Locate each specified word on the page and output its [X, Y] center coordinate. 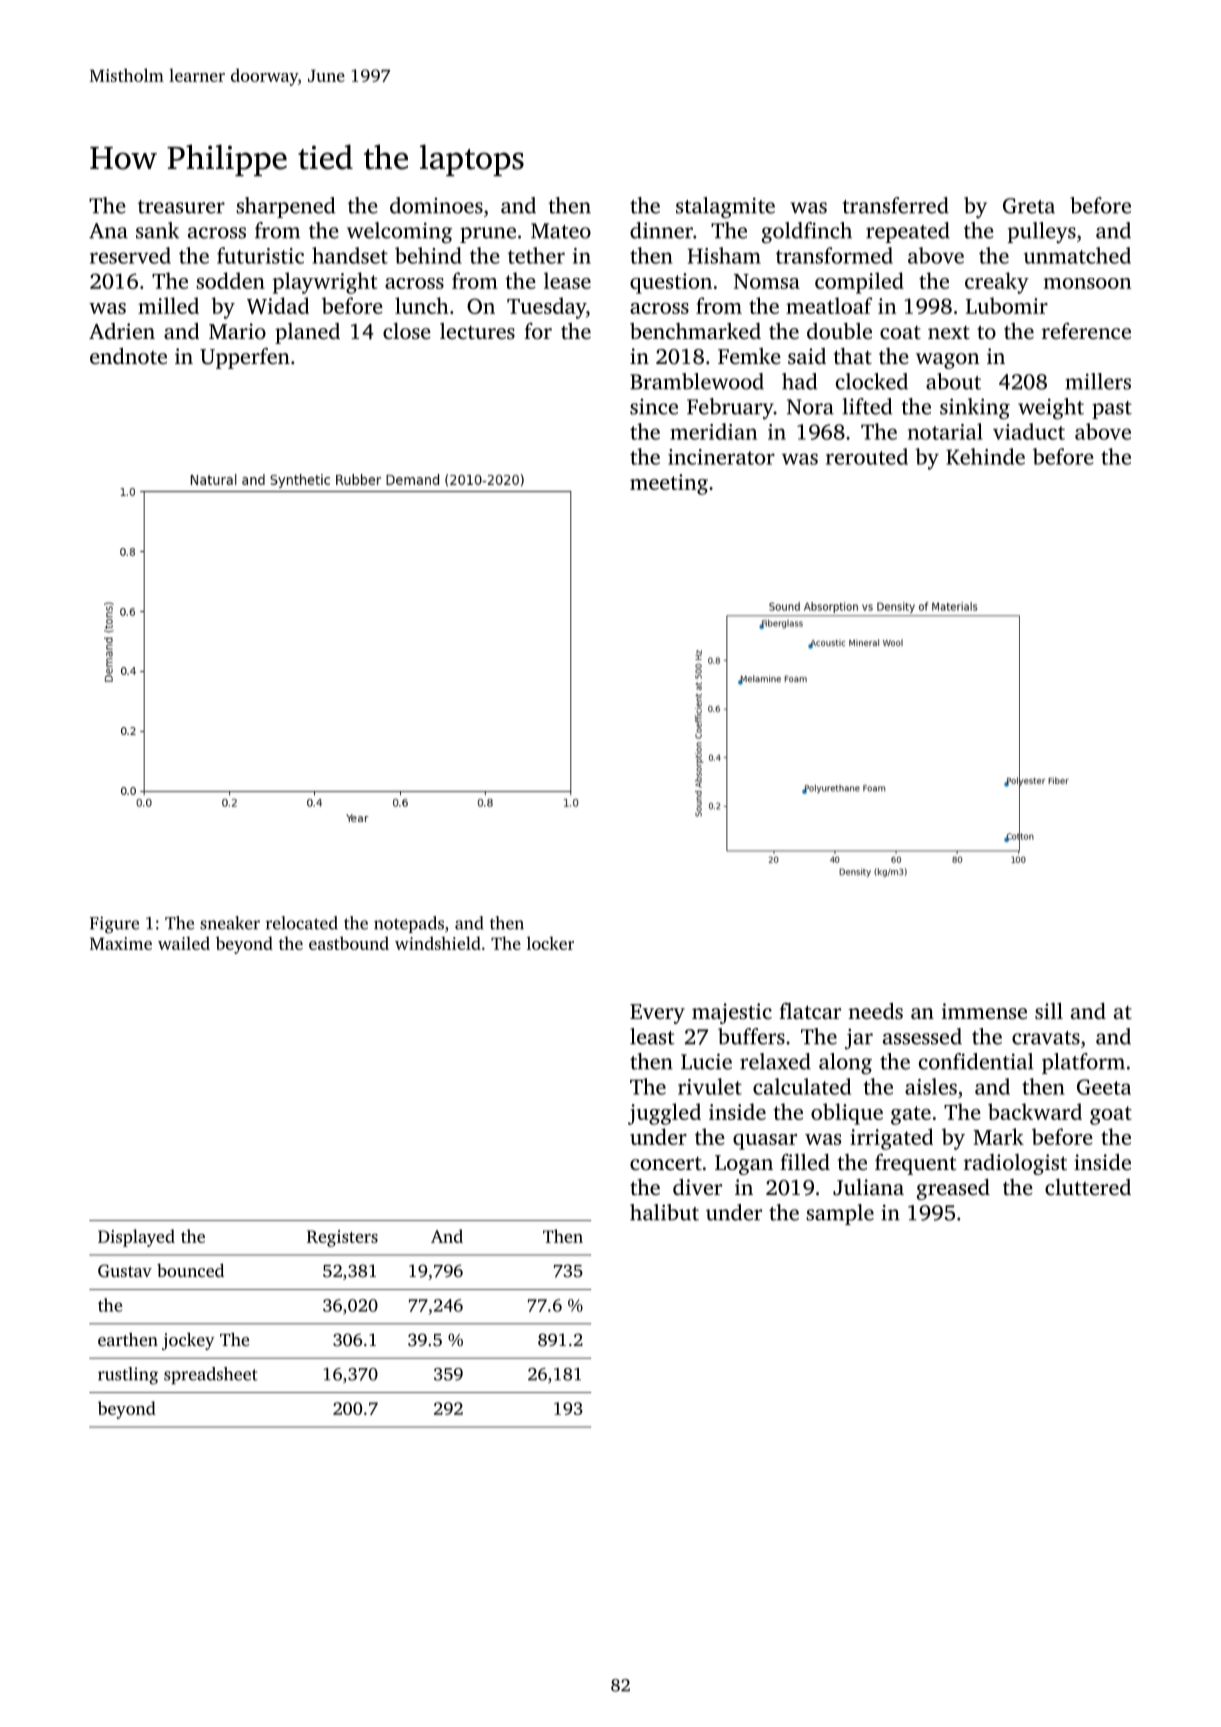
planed [307, 333]
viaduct [1029, 431]
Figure [114, 925]
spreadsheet [211, 1375]
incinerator [721, 457]
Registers [342, 1238]
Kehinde [985, 456]
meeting [669, 484]
